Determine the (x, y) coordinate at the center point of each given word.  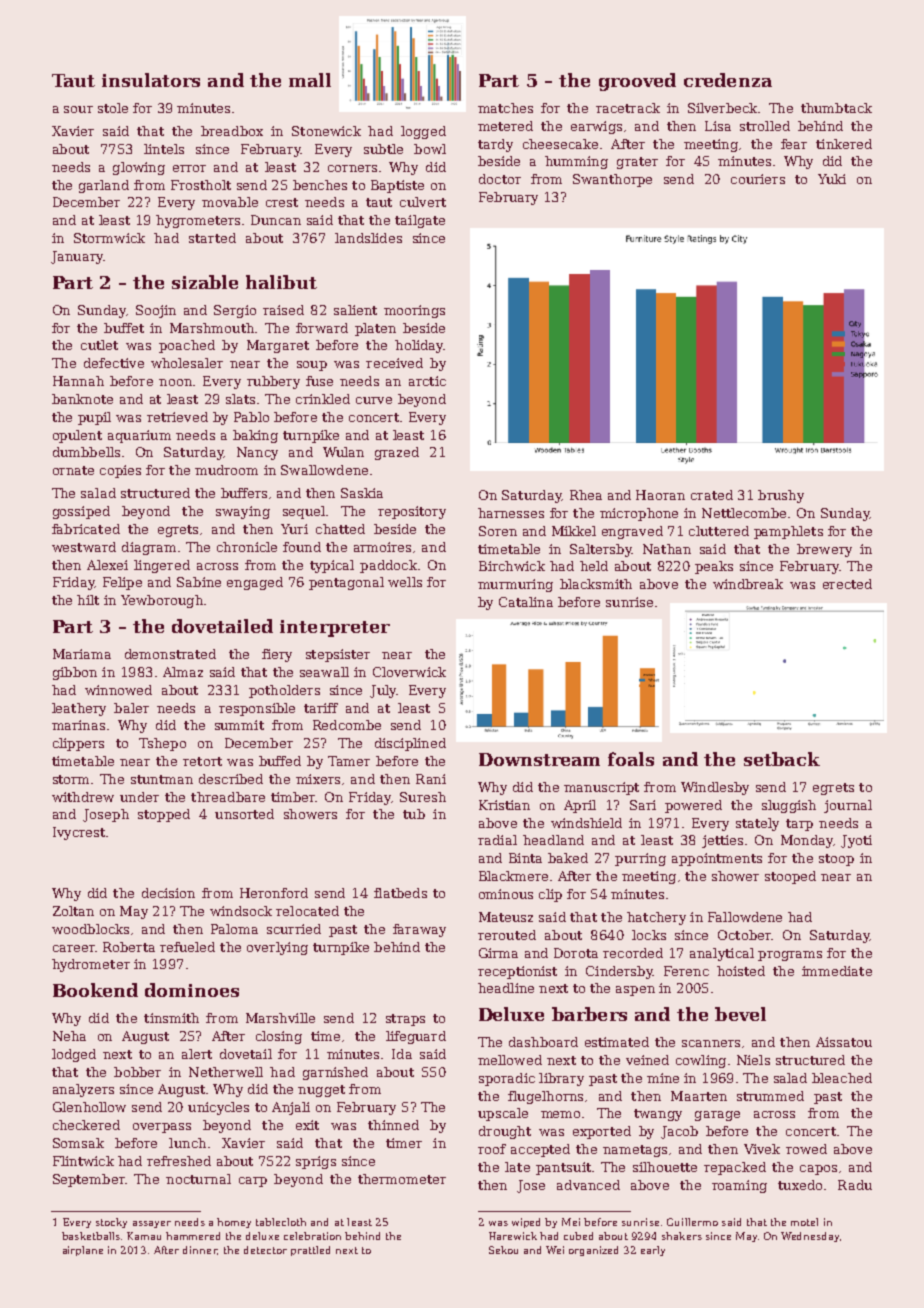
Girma (498, 953)
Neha (69, 1036)
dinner (200, 1250)
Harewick (513, 1236)
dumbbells (86, 452)
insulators (151, 80)
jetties (722, 841)
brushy (781, 496)
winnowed (118, 690)
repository (412, 512)
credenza (728, 80)
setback (782, 759)
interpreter (335, 628)
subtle (383, 149)
